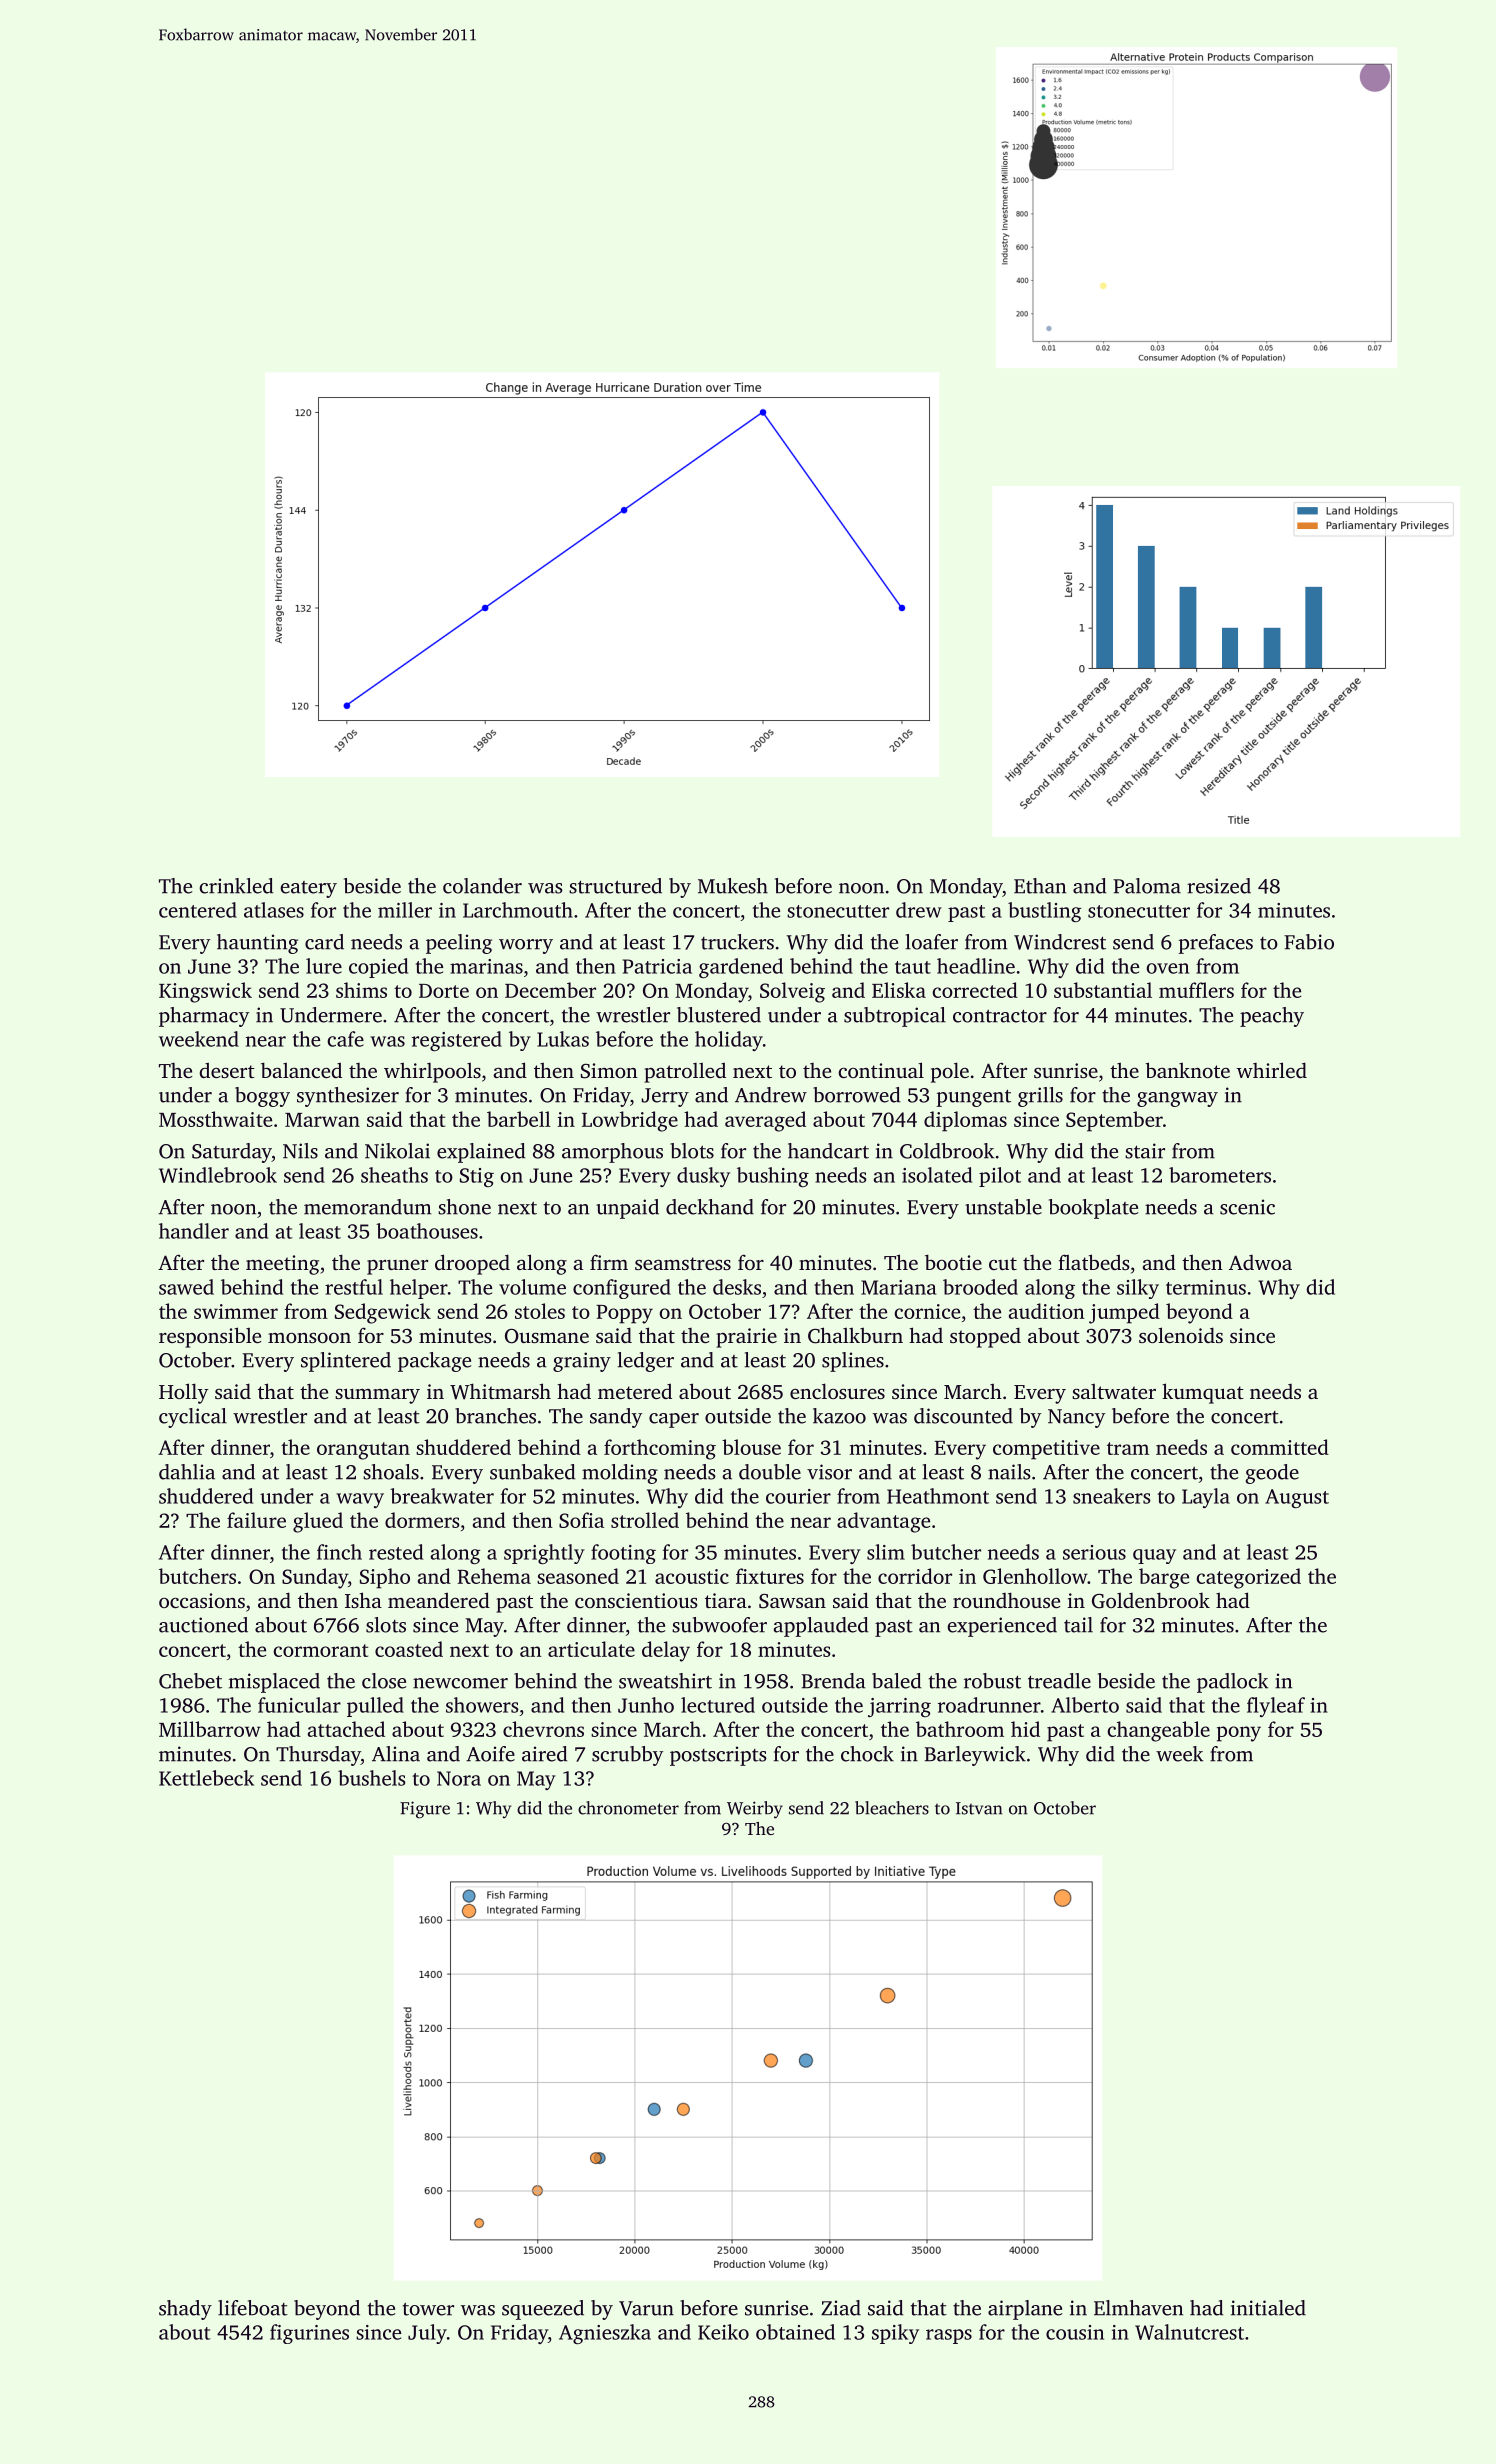 Image resolution: width=1496 pixels, height=2464 pixels. Describe the element at coordinates (841, 2308) in the image. I see `Ziad` at that location.
